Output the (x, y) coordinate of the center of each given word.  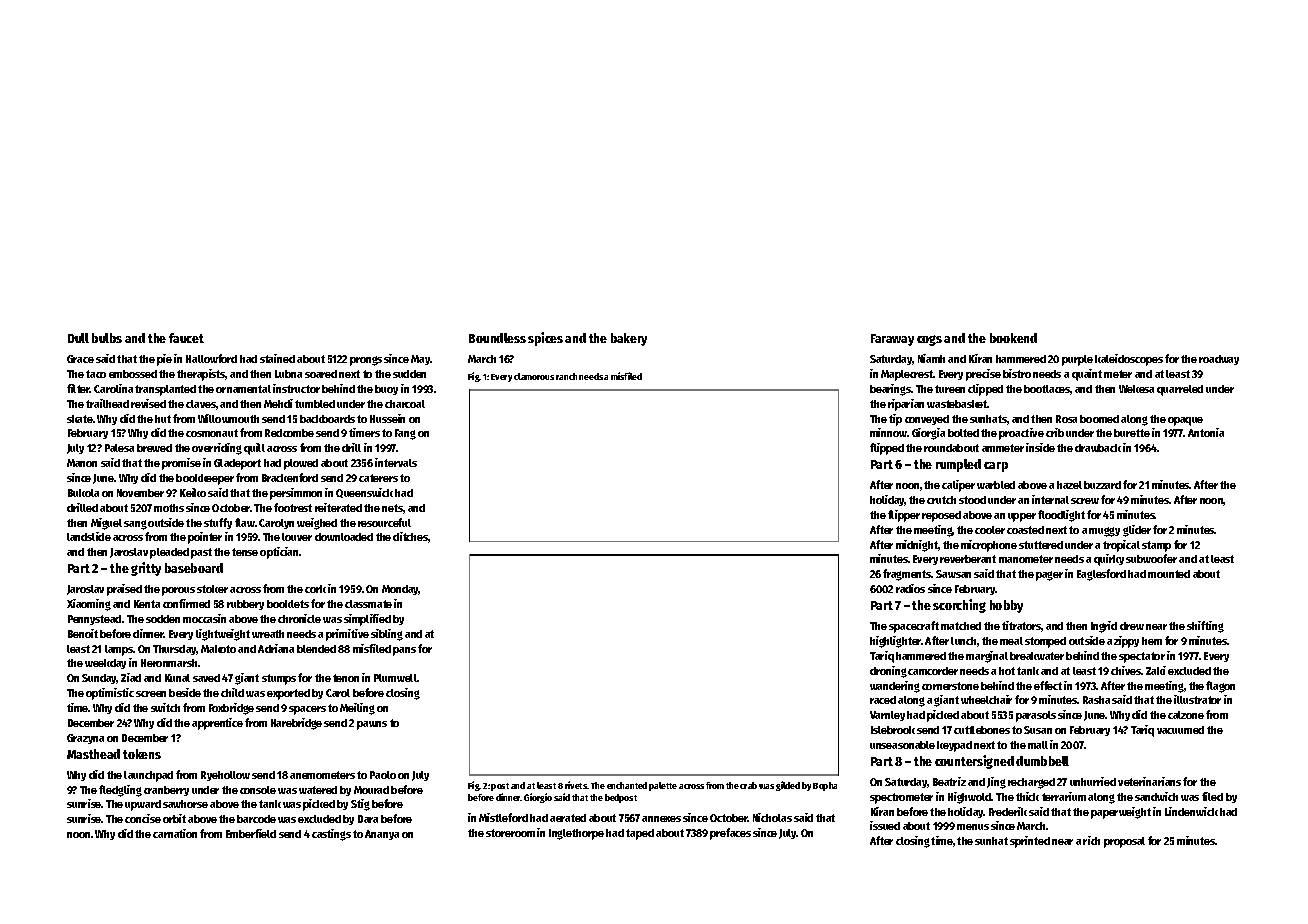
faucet (186, 338)
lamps (119, 650)
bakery (629, 339)
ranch (566, 376)
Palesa (119, 448)
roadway (1219, 360)
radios (910, 588)
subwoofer (1151, 558)
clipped (985, 390)
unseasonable (902, 745)
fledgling (120, 791)
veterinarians (1149, 781)
